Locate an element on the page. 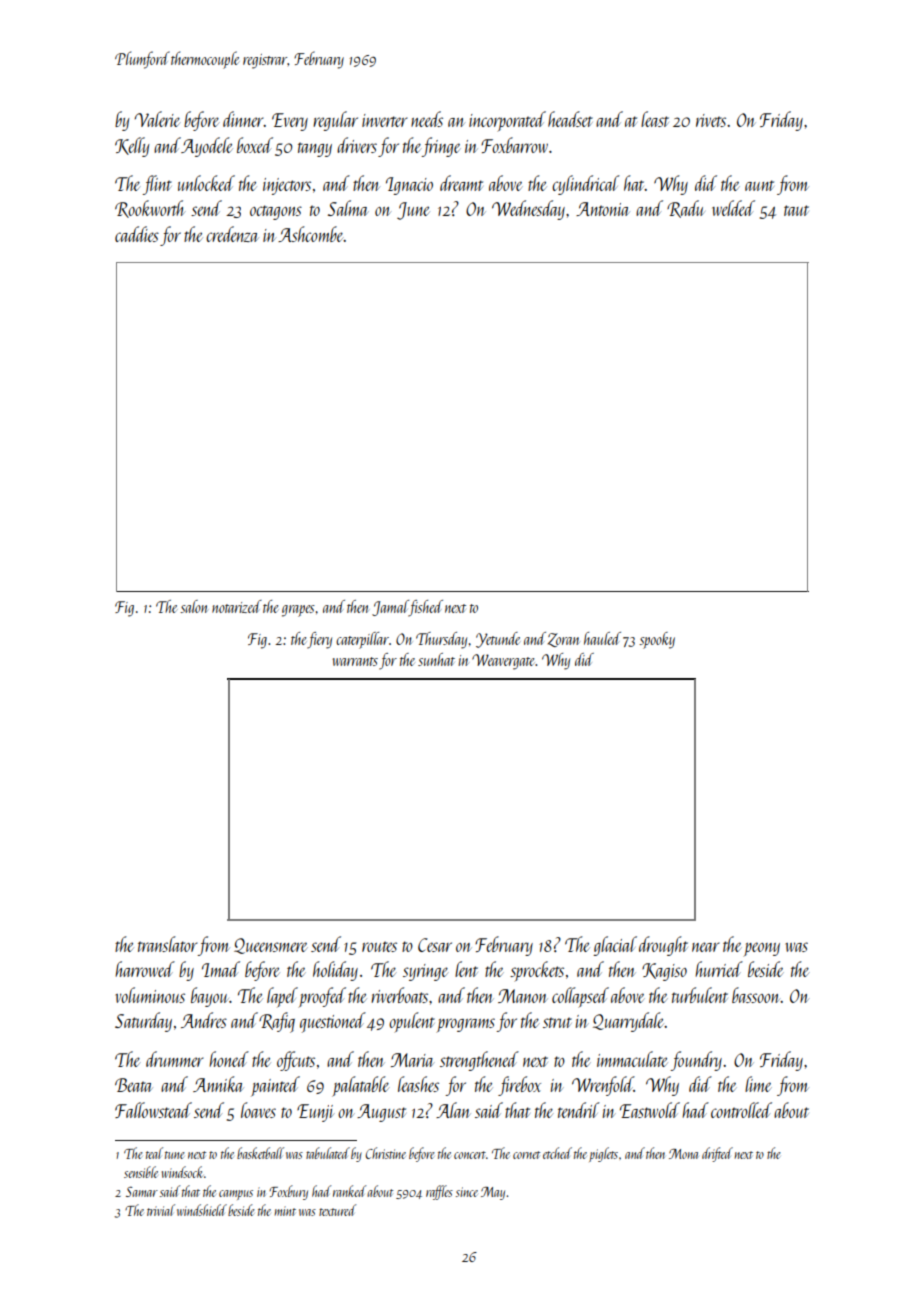  aunt is located at coordinates (759, 185).
